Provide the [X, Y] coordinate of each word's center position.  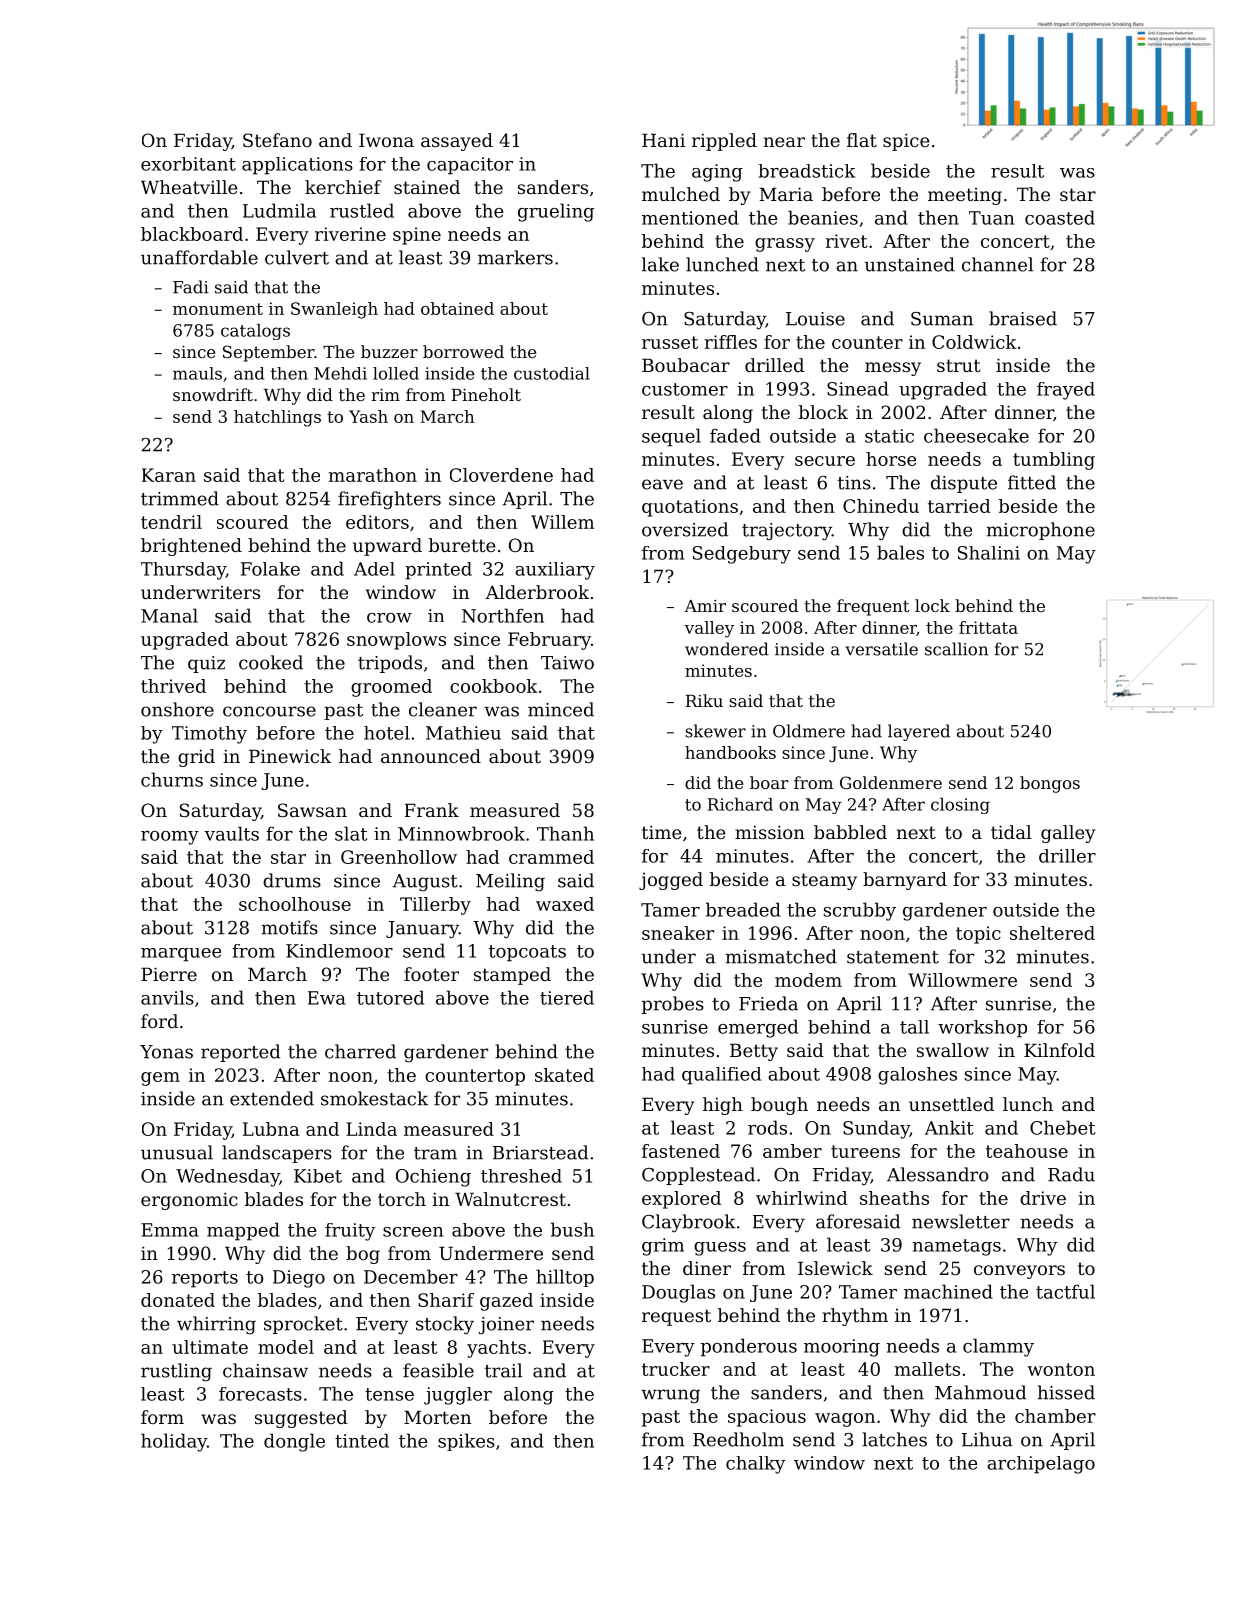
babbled [850, 832]
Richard [740, 804]
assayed [457, 142]
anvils [167, 997]
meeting [965, 196]
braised [1023, 318]
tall [914, 1027]
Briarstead [540, 1152]
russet [670, 342]
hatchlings [277, 418]
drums [292, 880]
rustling [176, 1372]
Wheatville [189, 187]
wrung [670, 1396]
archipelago [1041, 1465]
